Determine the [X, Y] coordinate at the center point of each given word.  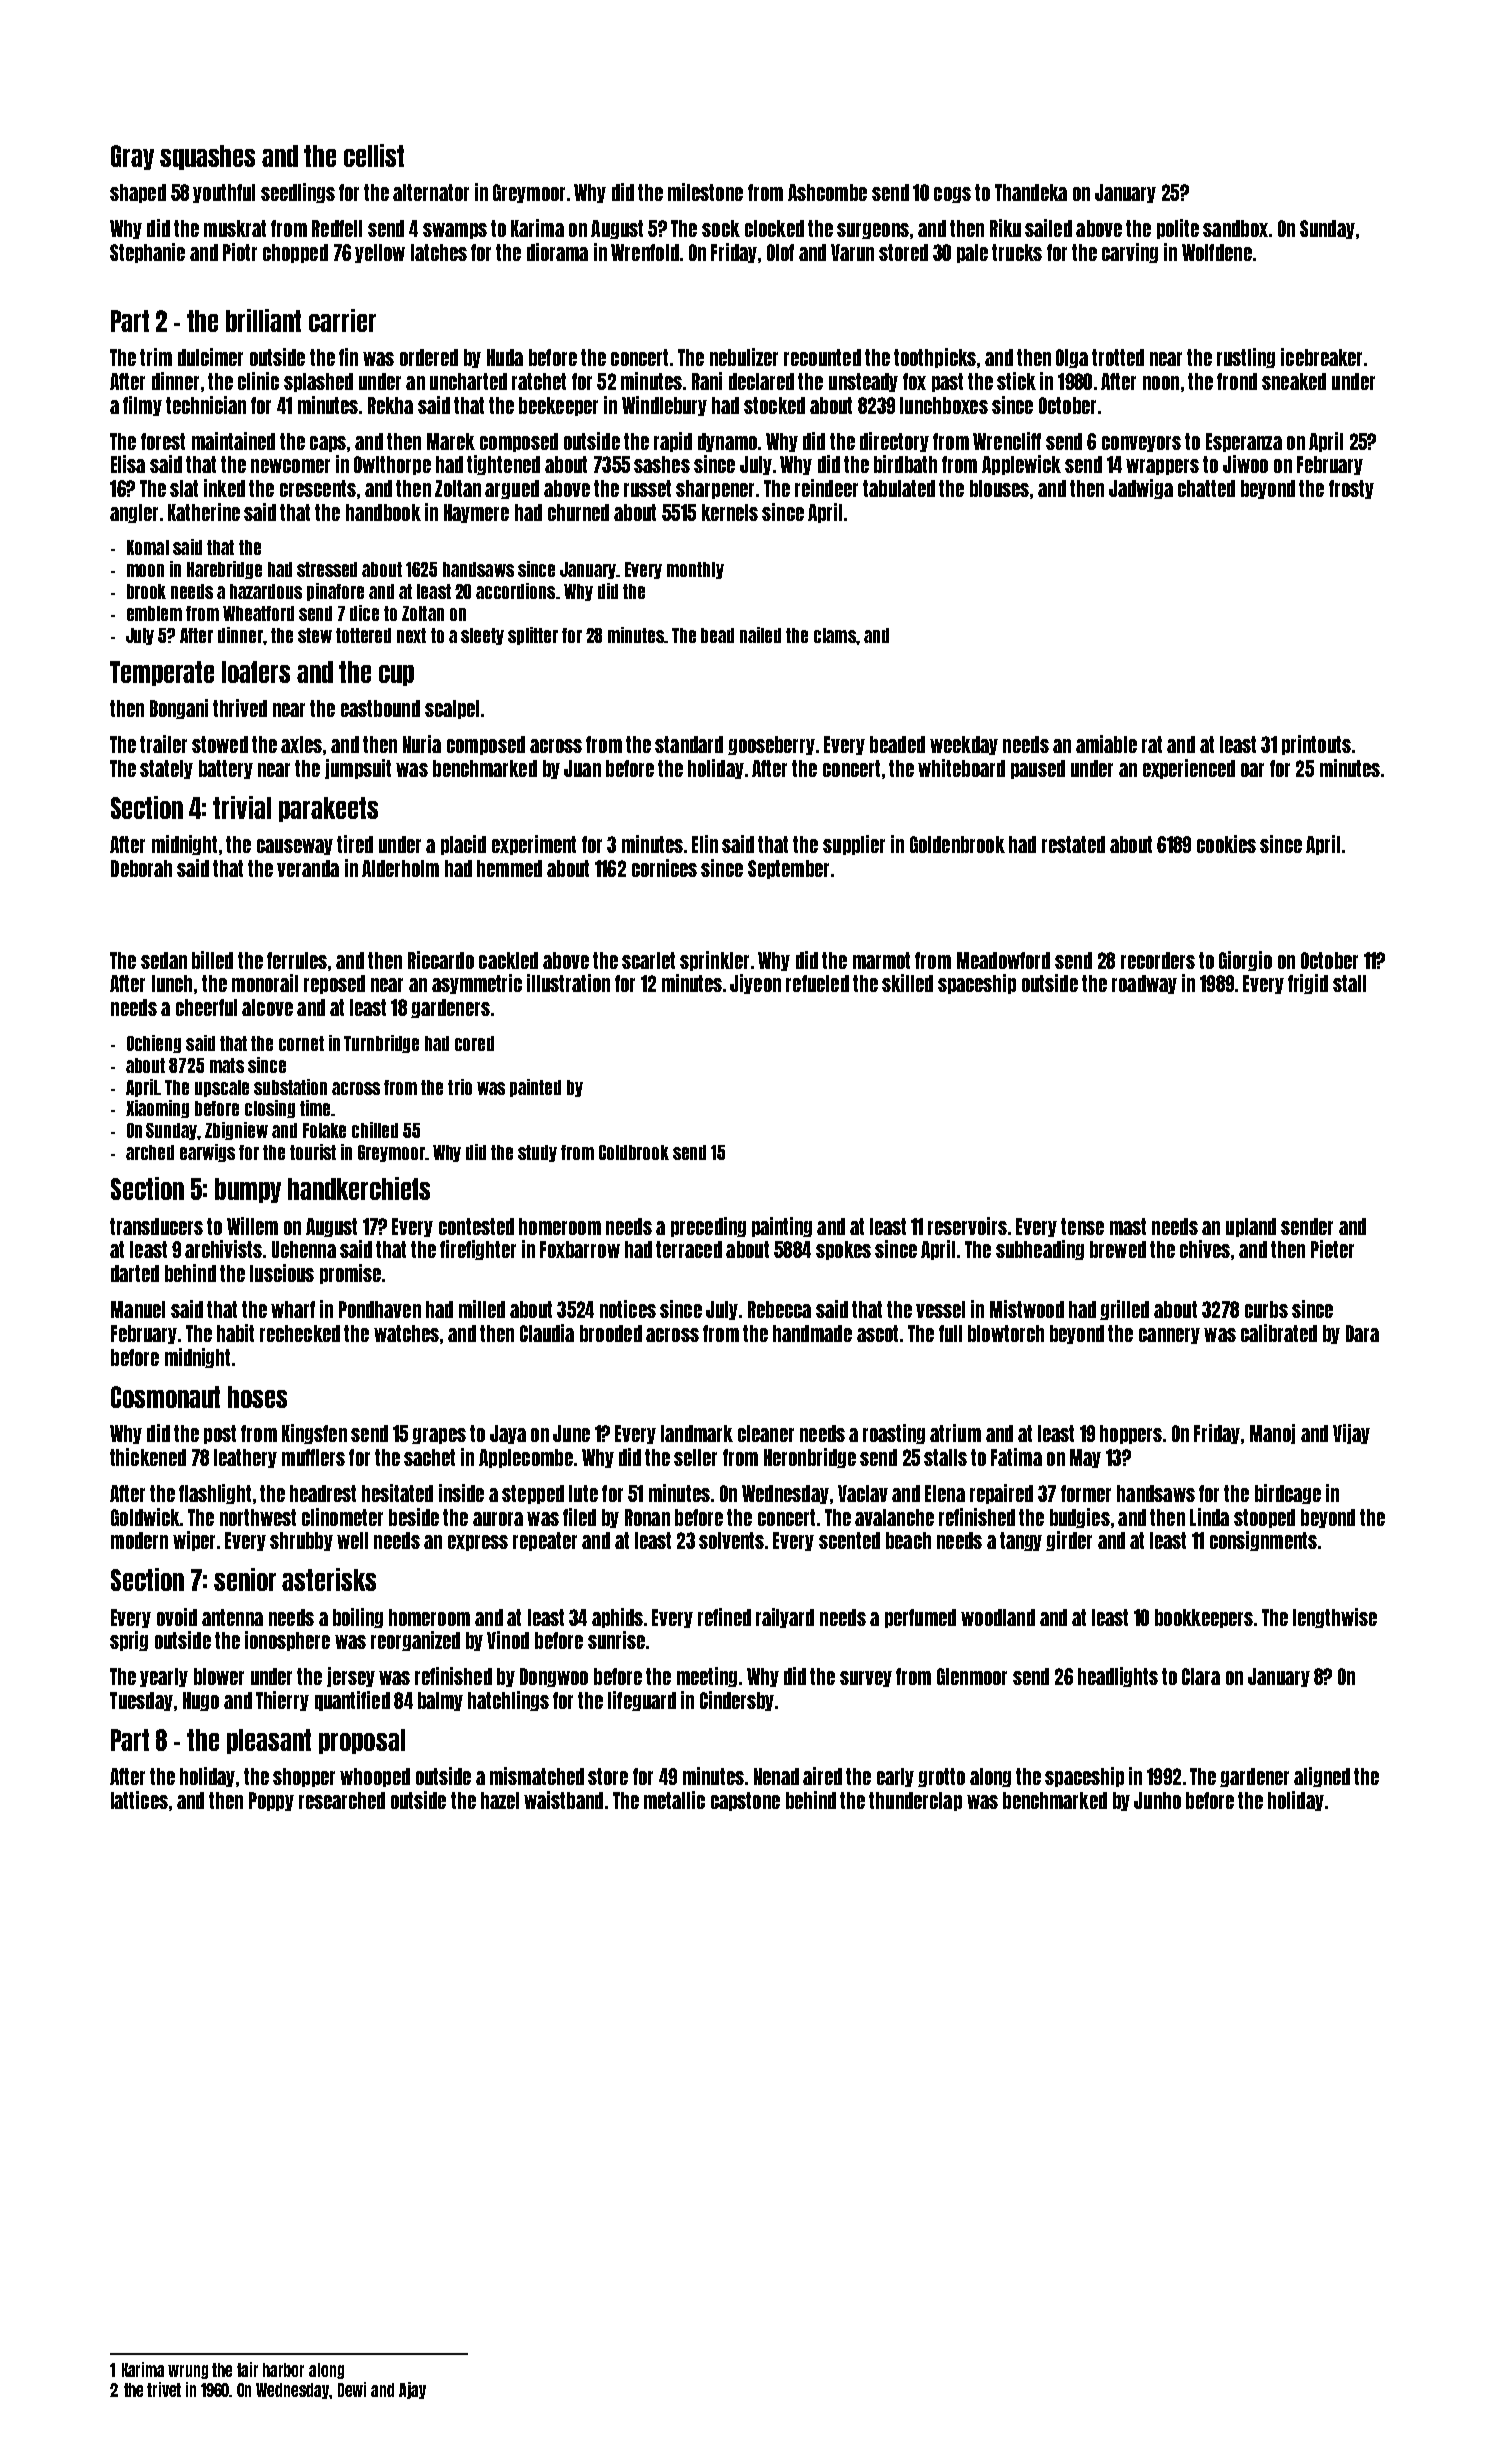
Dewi [352, 2389]
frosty [1351, 489]
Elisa [128, 464]
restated [1073, 844]
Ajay [412, 2390]
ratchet [539, 381]
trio [460, 1087]
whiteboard [961, 768]
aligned [1322, 1777]
